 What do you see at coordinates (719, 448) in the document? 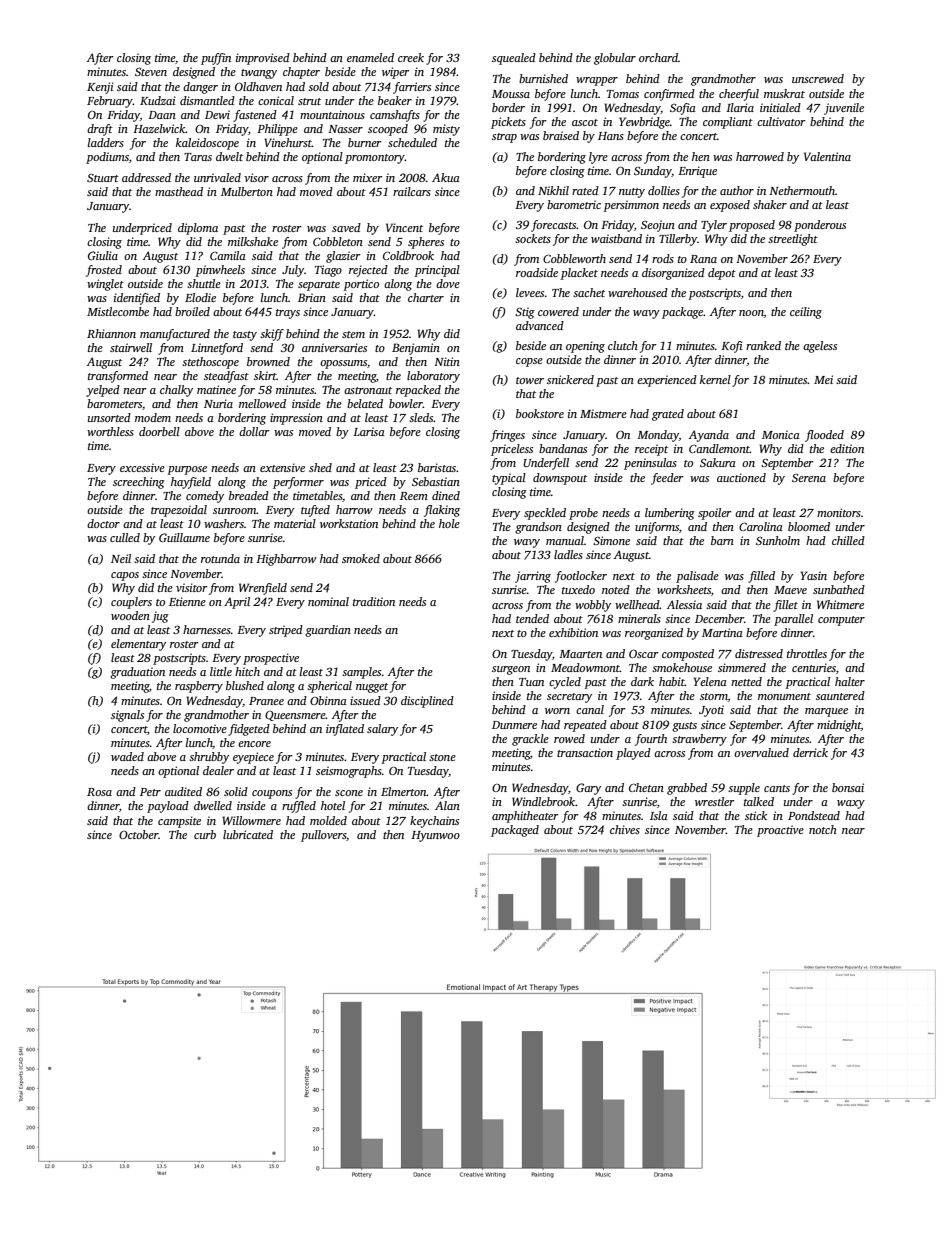
I see `Candlemont` at bounding box center [719, 448].
